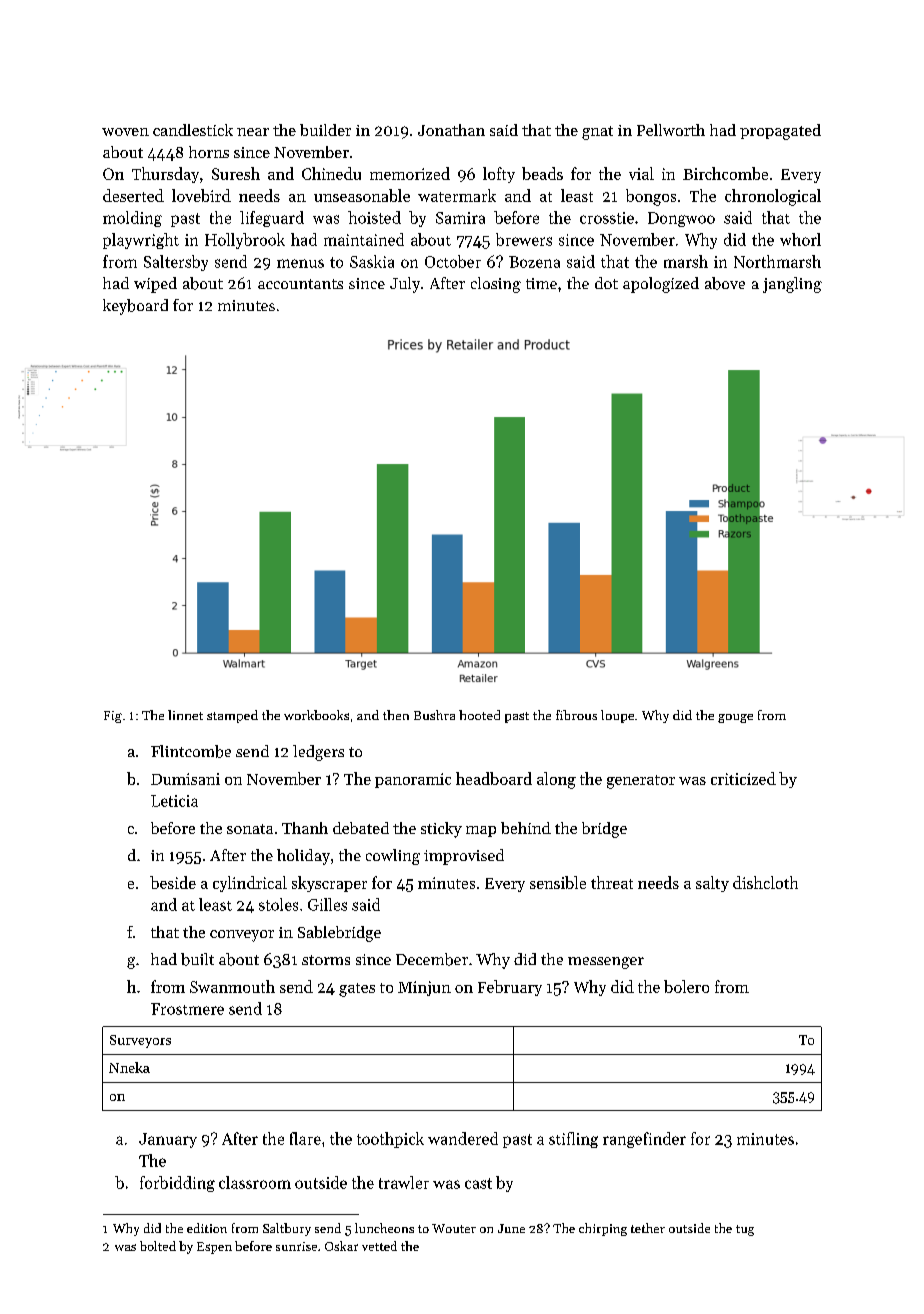 The height and width of the image is (1314, 924). I want to click on accountants, so click(300, 284).
